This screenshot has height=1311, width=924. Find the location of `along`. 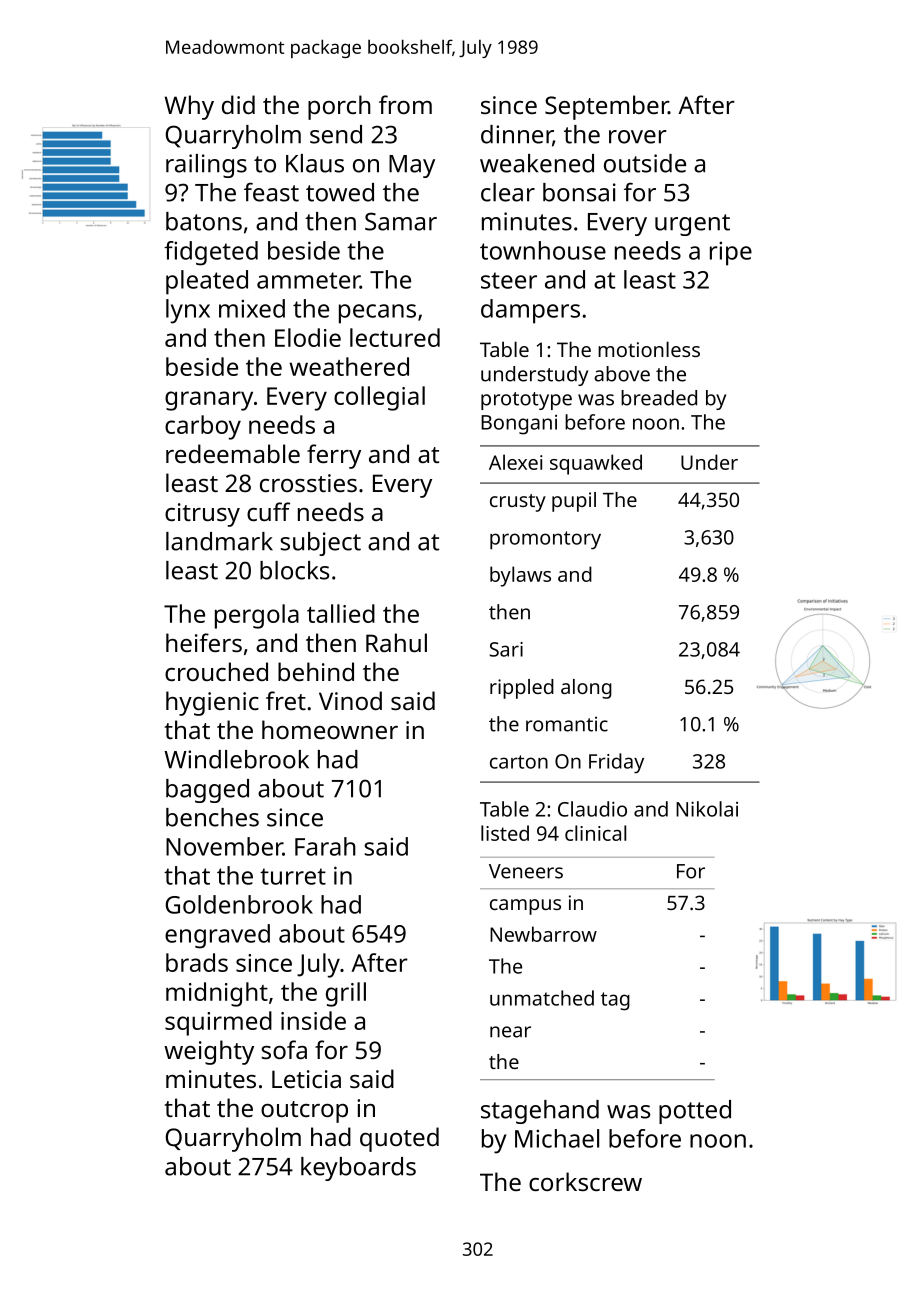

along is located at coordinates (586, 689).
